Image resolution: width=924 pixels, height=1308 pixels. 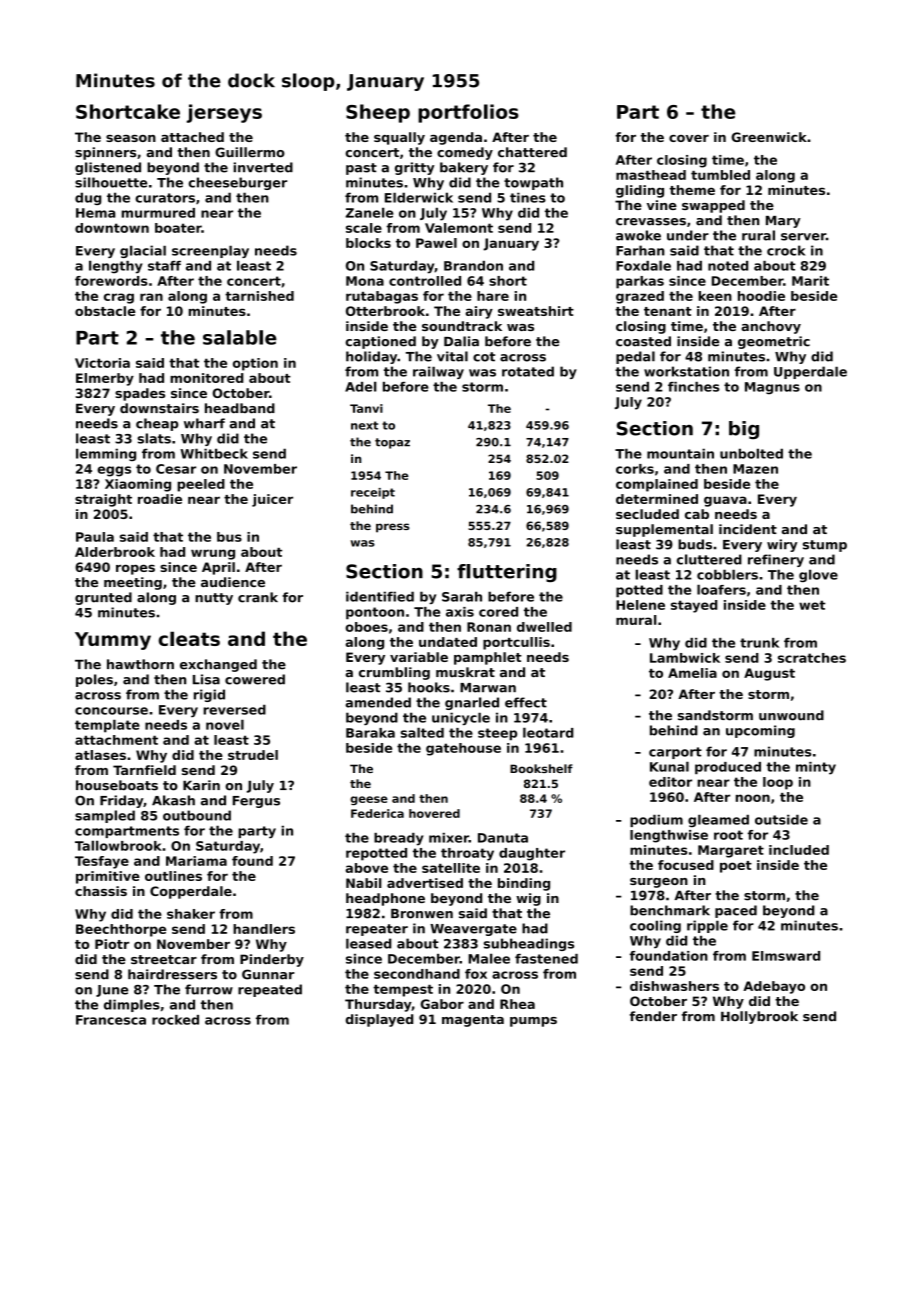 What do you see at coordinates (772, 388) in the screenshot?
I see `Magnus` at bounding box center [772, 388].
